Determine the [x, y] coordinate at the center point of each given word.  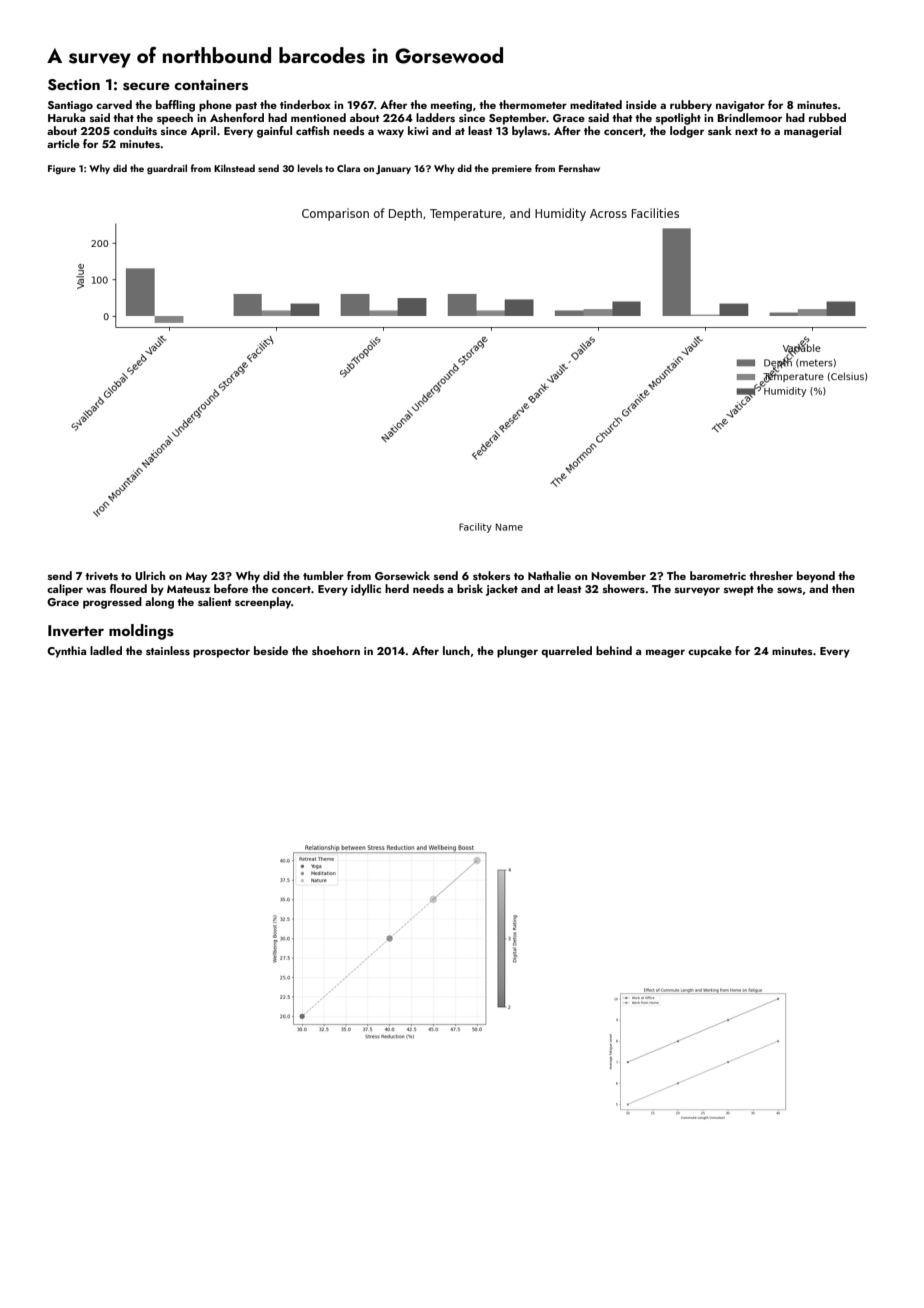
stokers [492, 575]
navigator [740, 106]
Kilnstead [234, 168]
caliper [65, 590]
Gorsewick [402, 575]
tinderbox [305, 104]
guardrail [167, 169]
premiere [512, 169]
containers [211, 85]
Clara [348, 168]
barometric [718, 575]
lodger [687, 132]
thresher [771, 575]
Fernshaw [579, 168]
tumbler [323, 575]
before [231, 588]
